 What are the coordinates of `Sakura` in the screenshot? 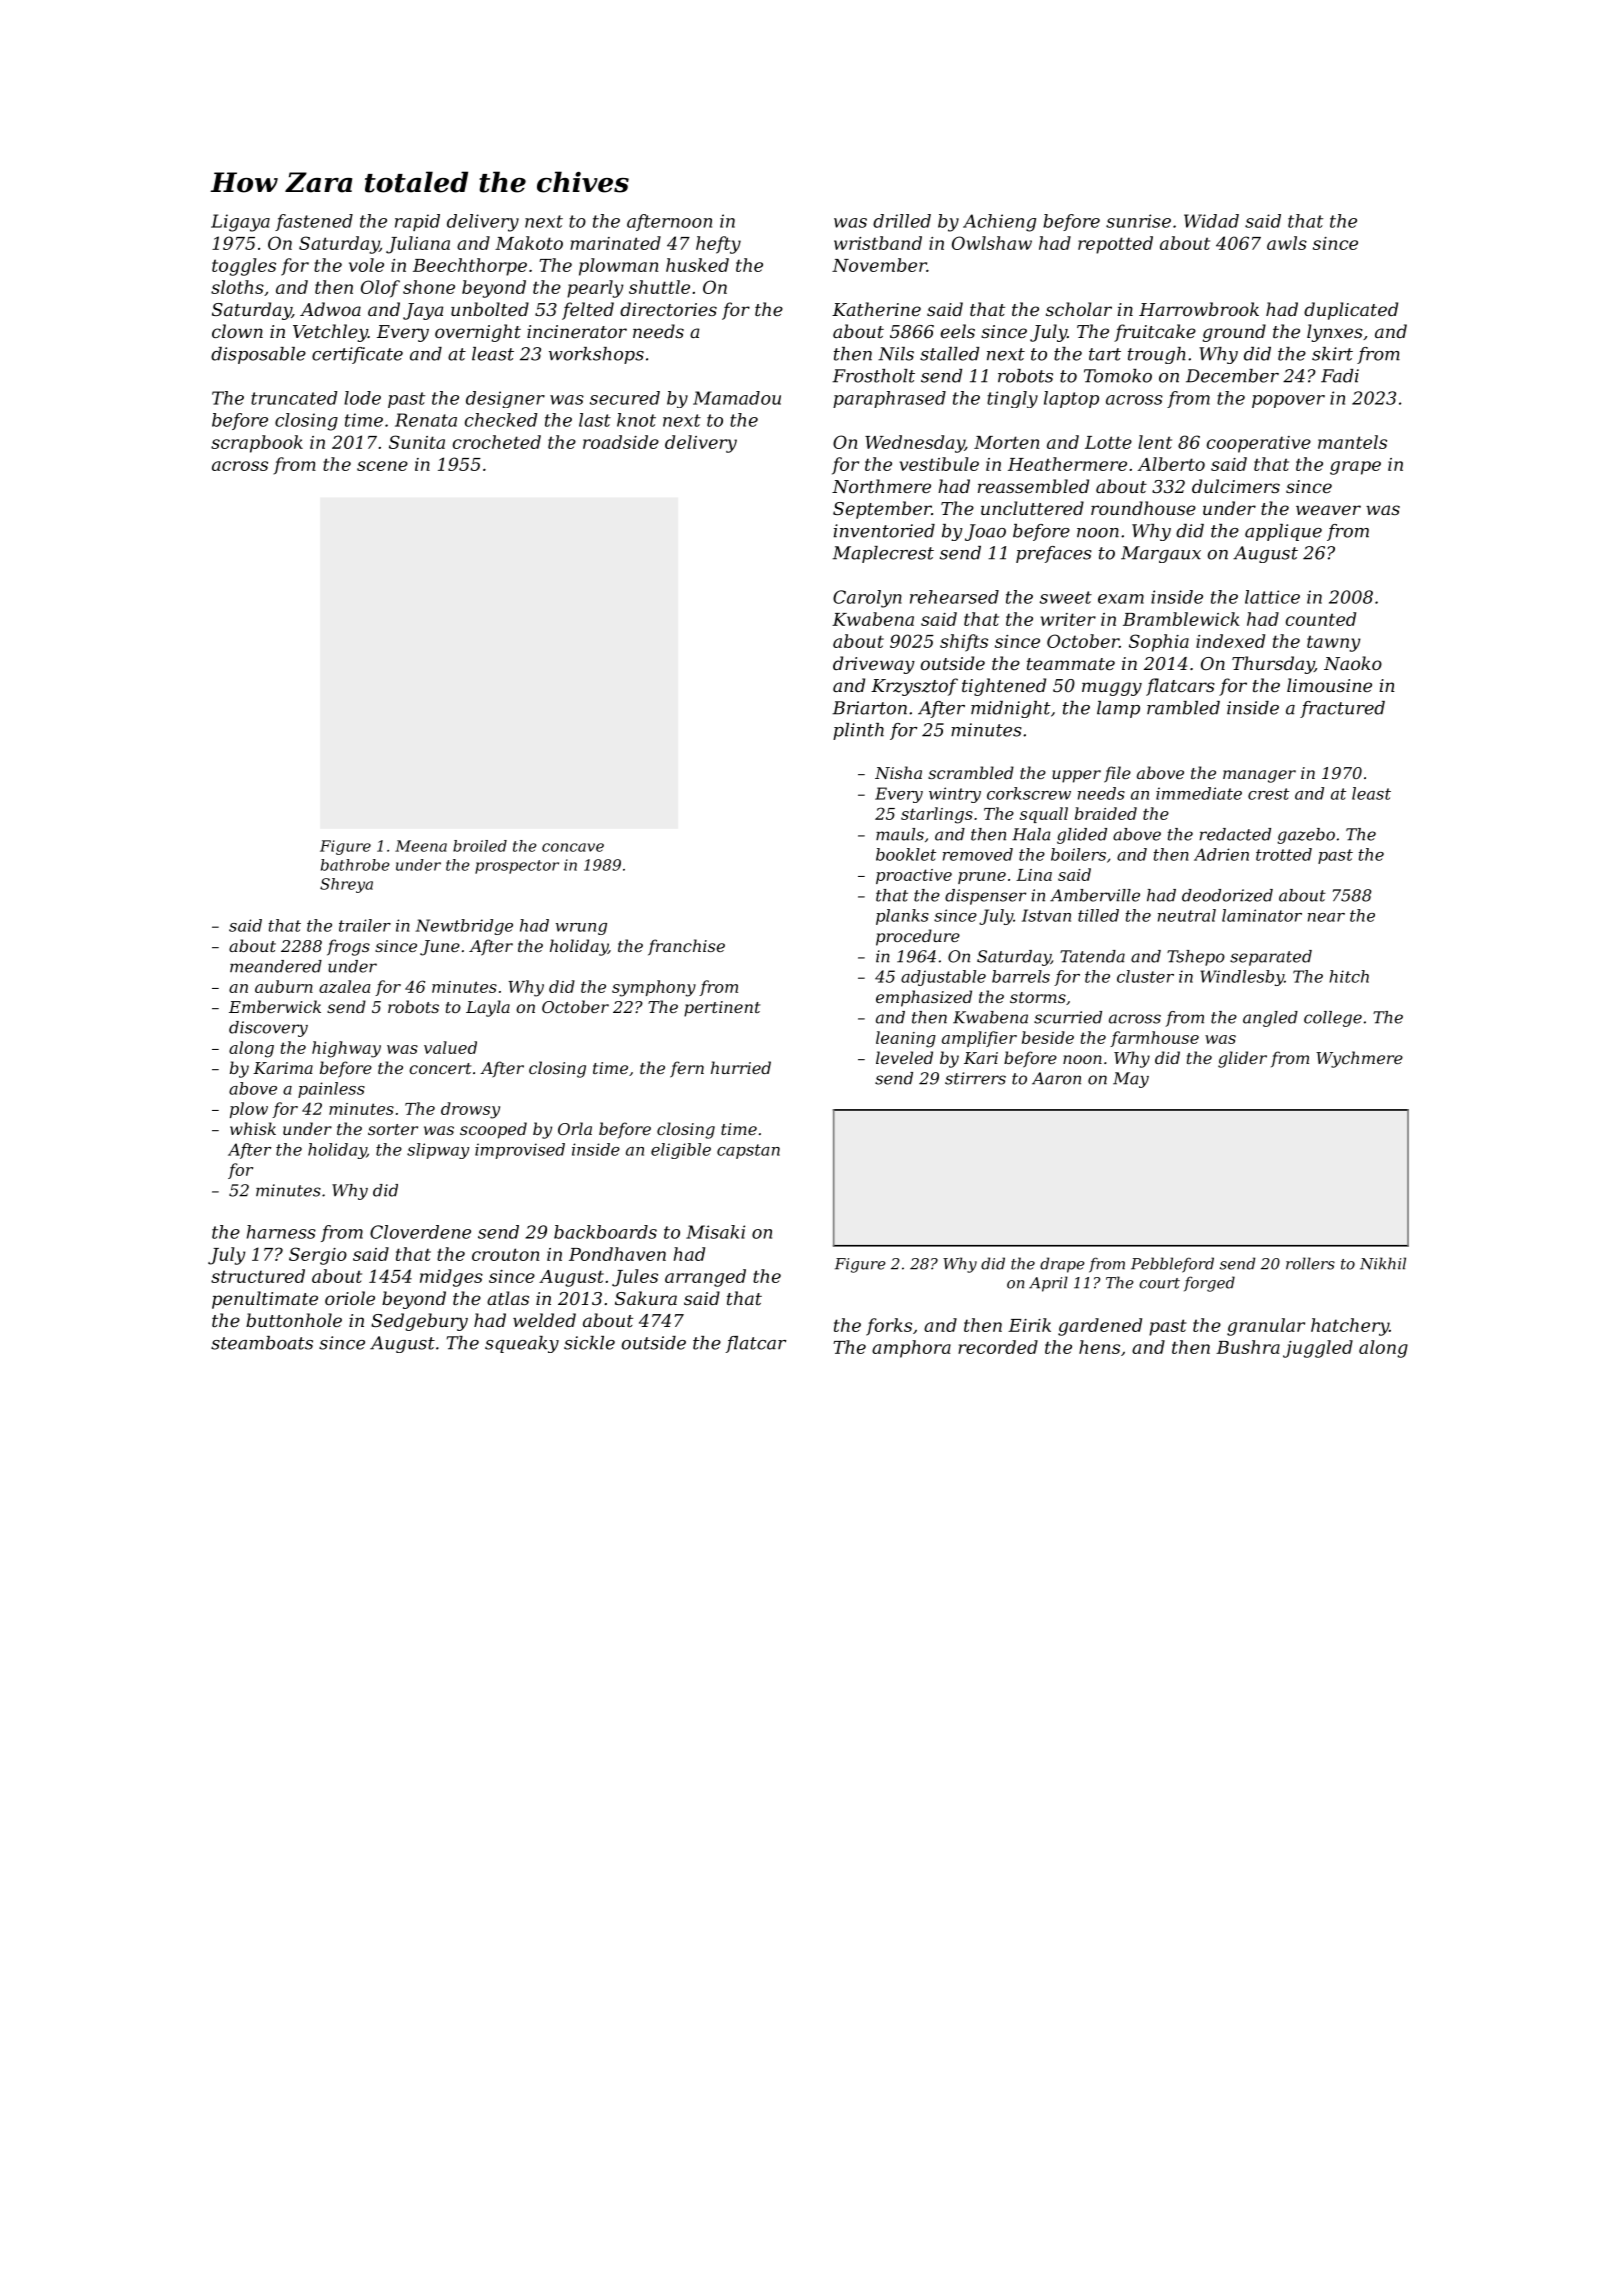 It's located at (646, 1298).
